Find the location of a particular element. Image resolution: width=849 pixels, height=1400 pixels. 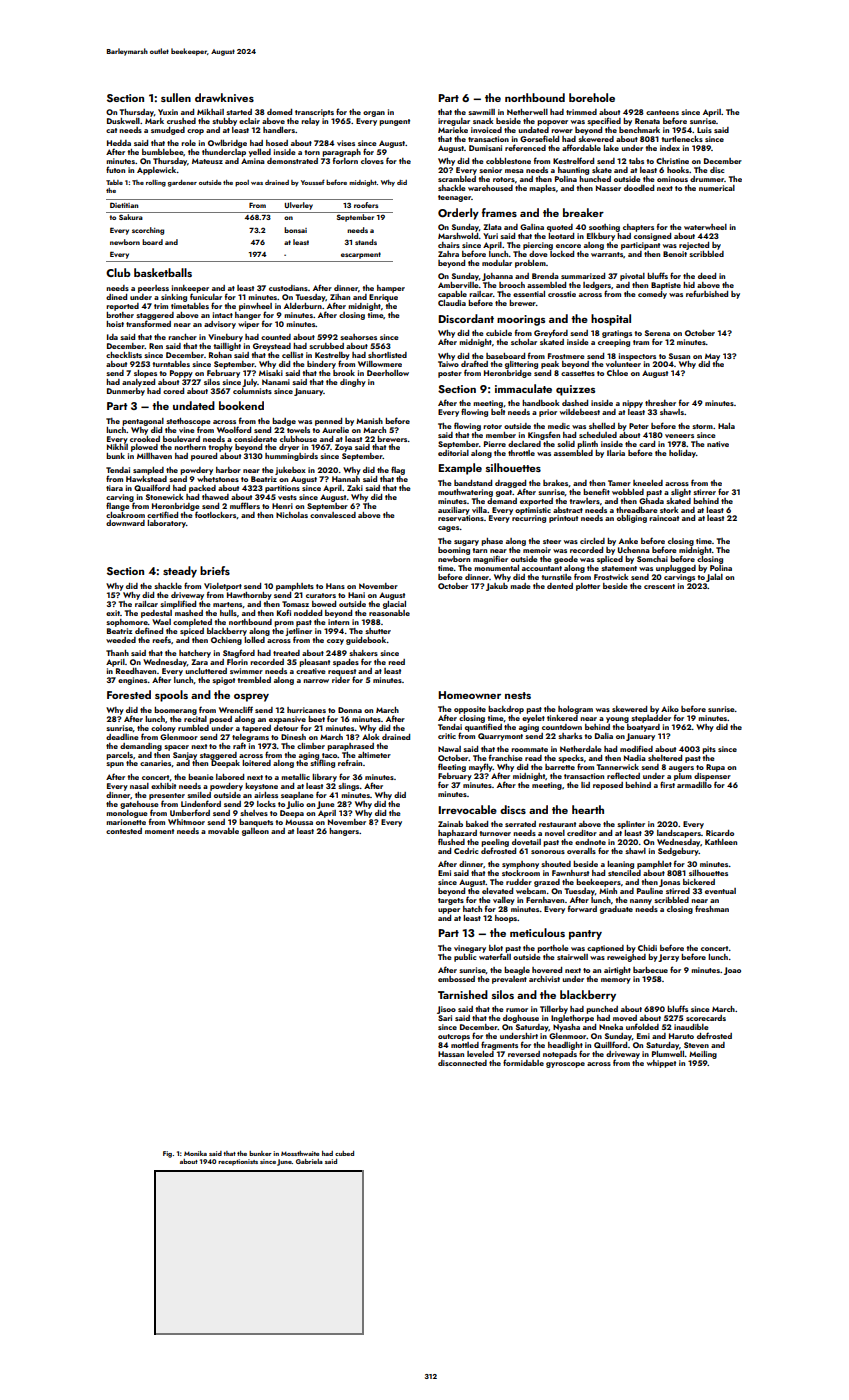

stirrer is located at coordinates (704, 492).
